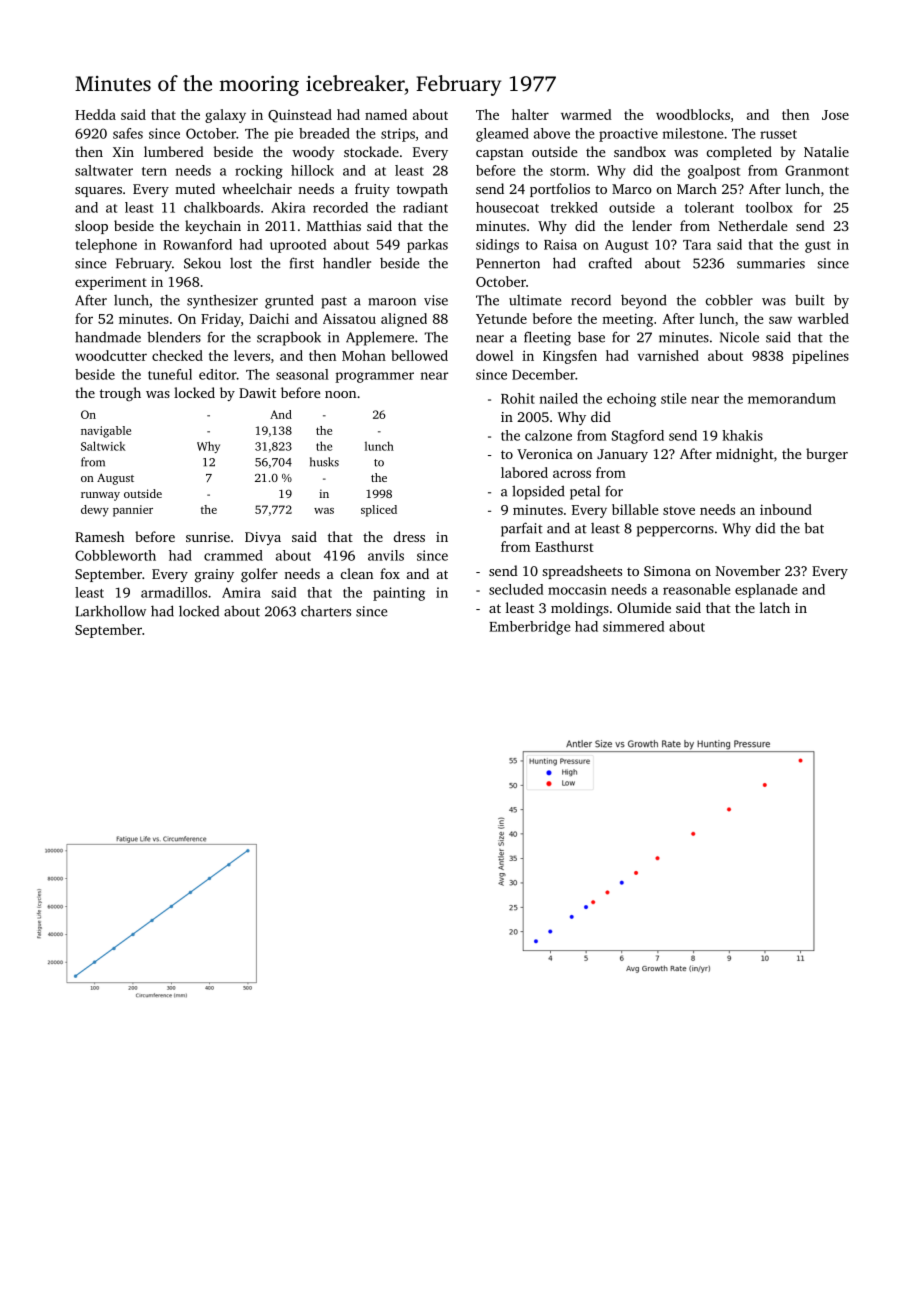 This document has width=924, height=1308. Describe the element at coordinates (826, 151) in the document. I see `Natalie` at that location.
